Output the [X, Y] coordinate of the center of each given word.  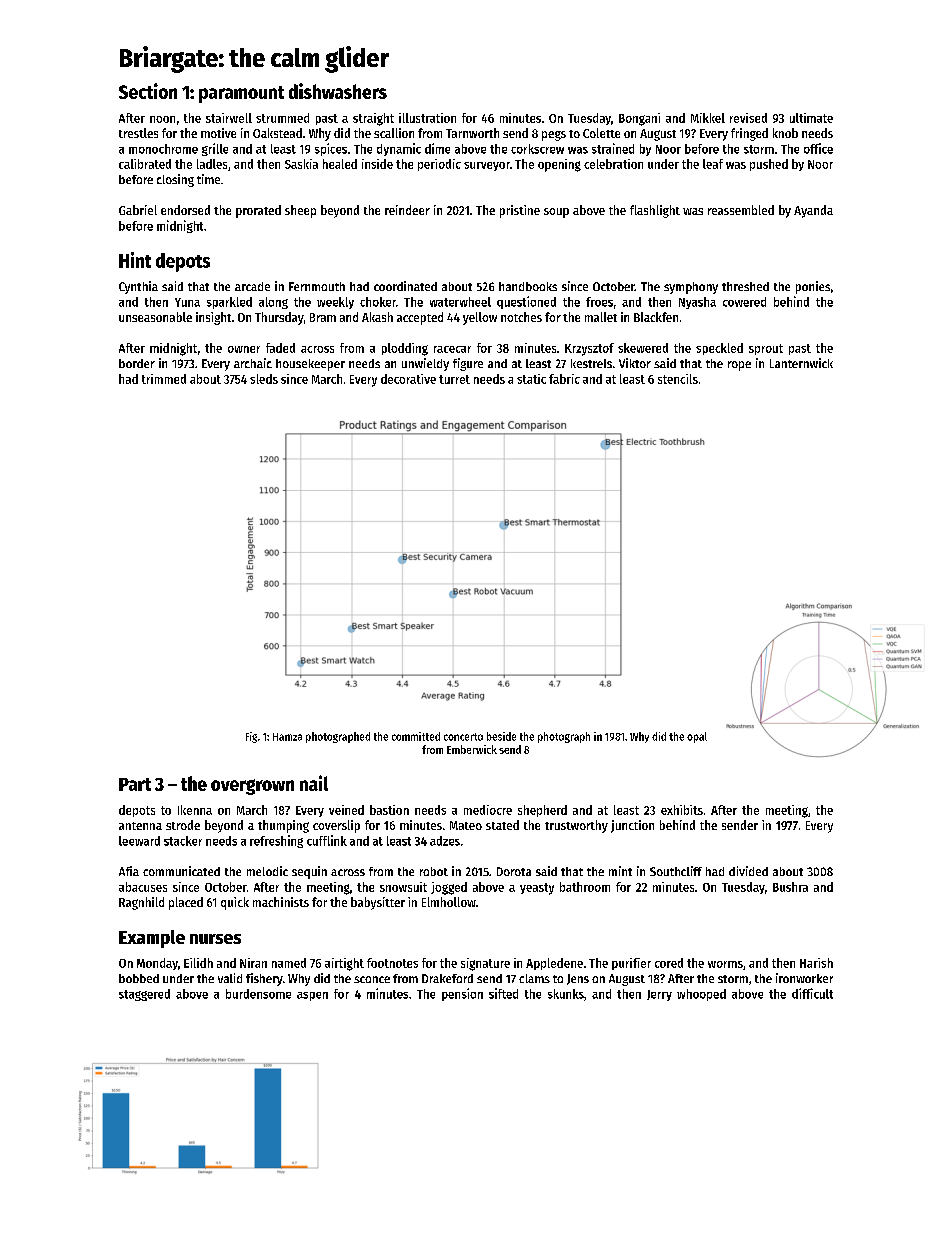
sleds [264, 379]
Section [148, 91]
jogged [449, 888]
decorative [408, 379]
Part [135, 784]
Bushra [790, 887]
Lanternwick [801, 363]
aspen [312, 996]
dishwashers [338, 91]
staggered [144, 995]
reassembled [741, 210]
